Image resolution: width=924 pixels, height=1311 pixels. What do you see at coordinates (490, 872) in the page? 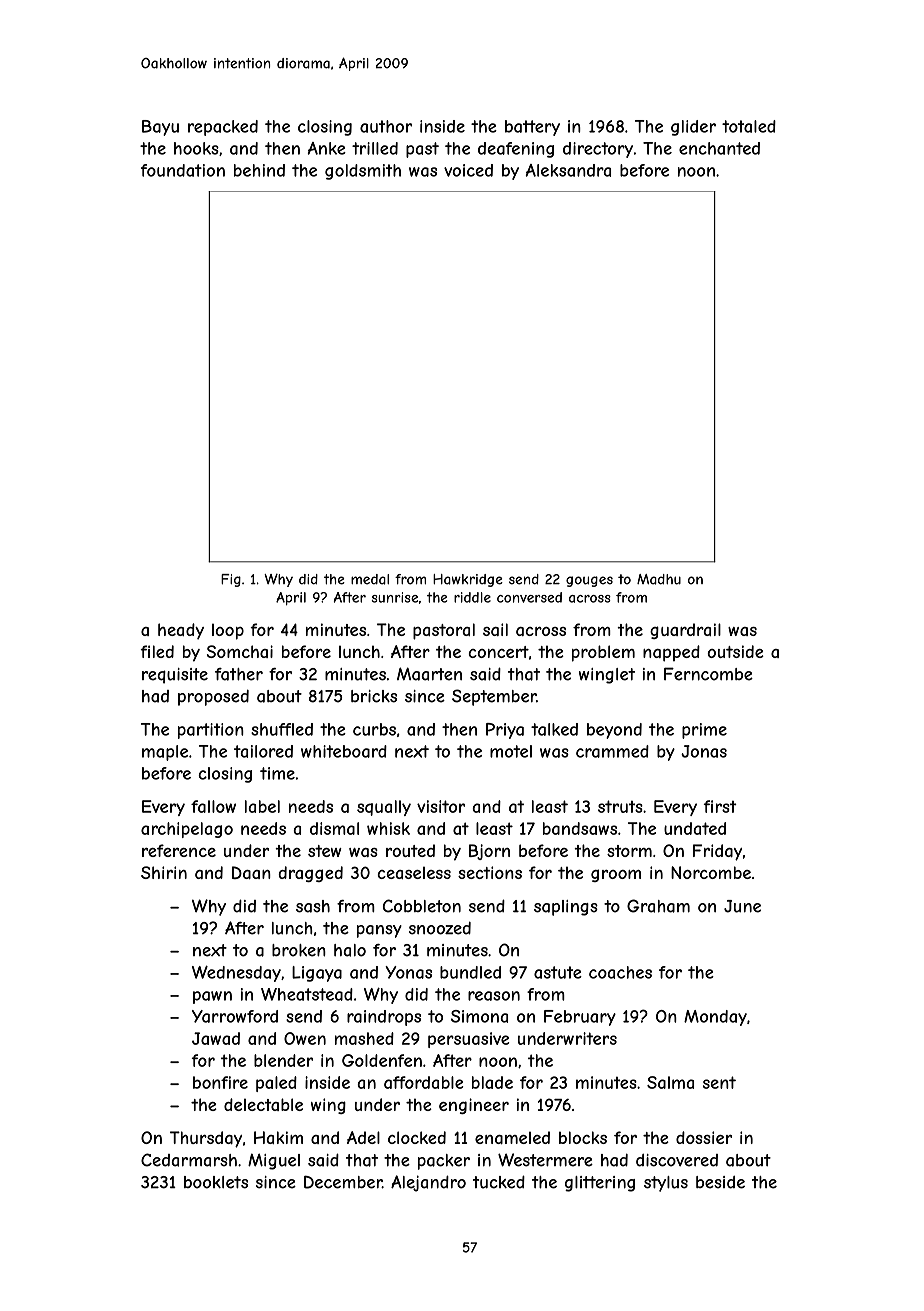
I see `sections` at bounding box center [490, 872].
